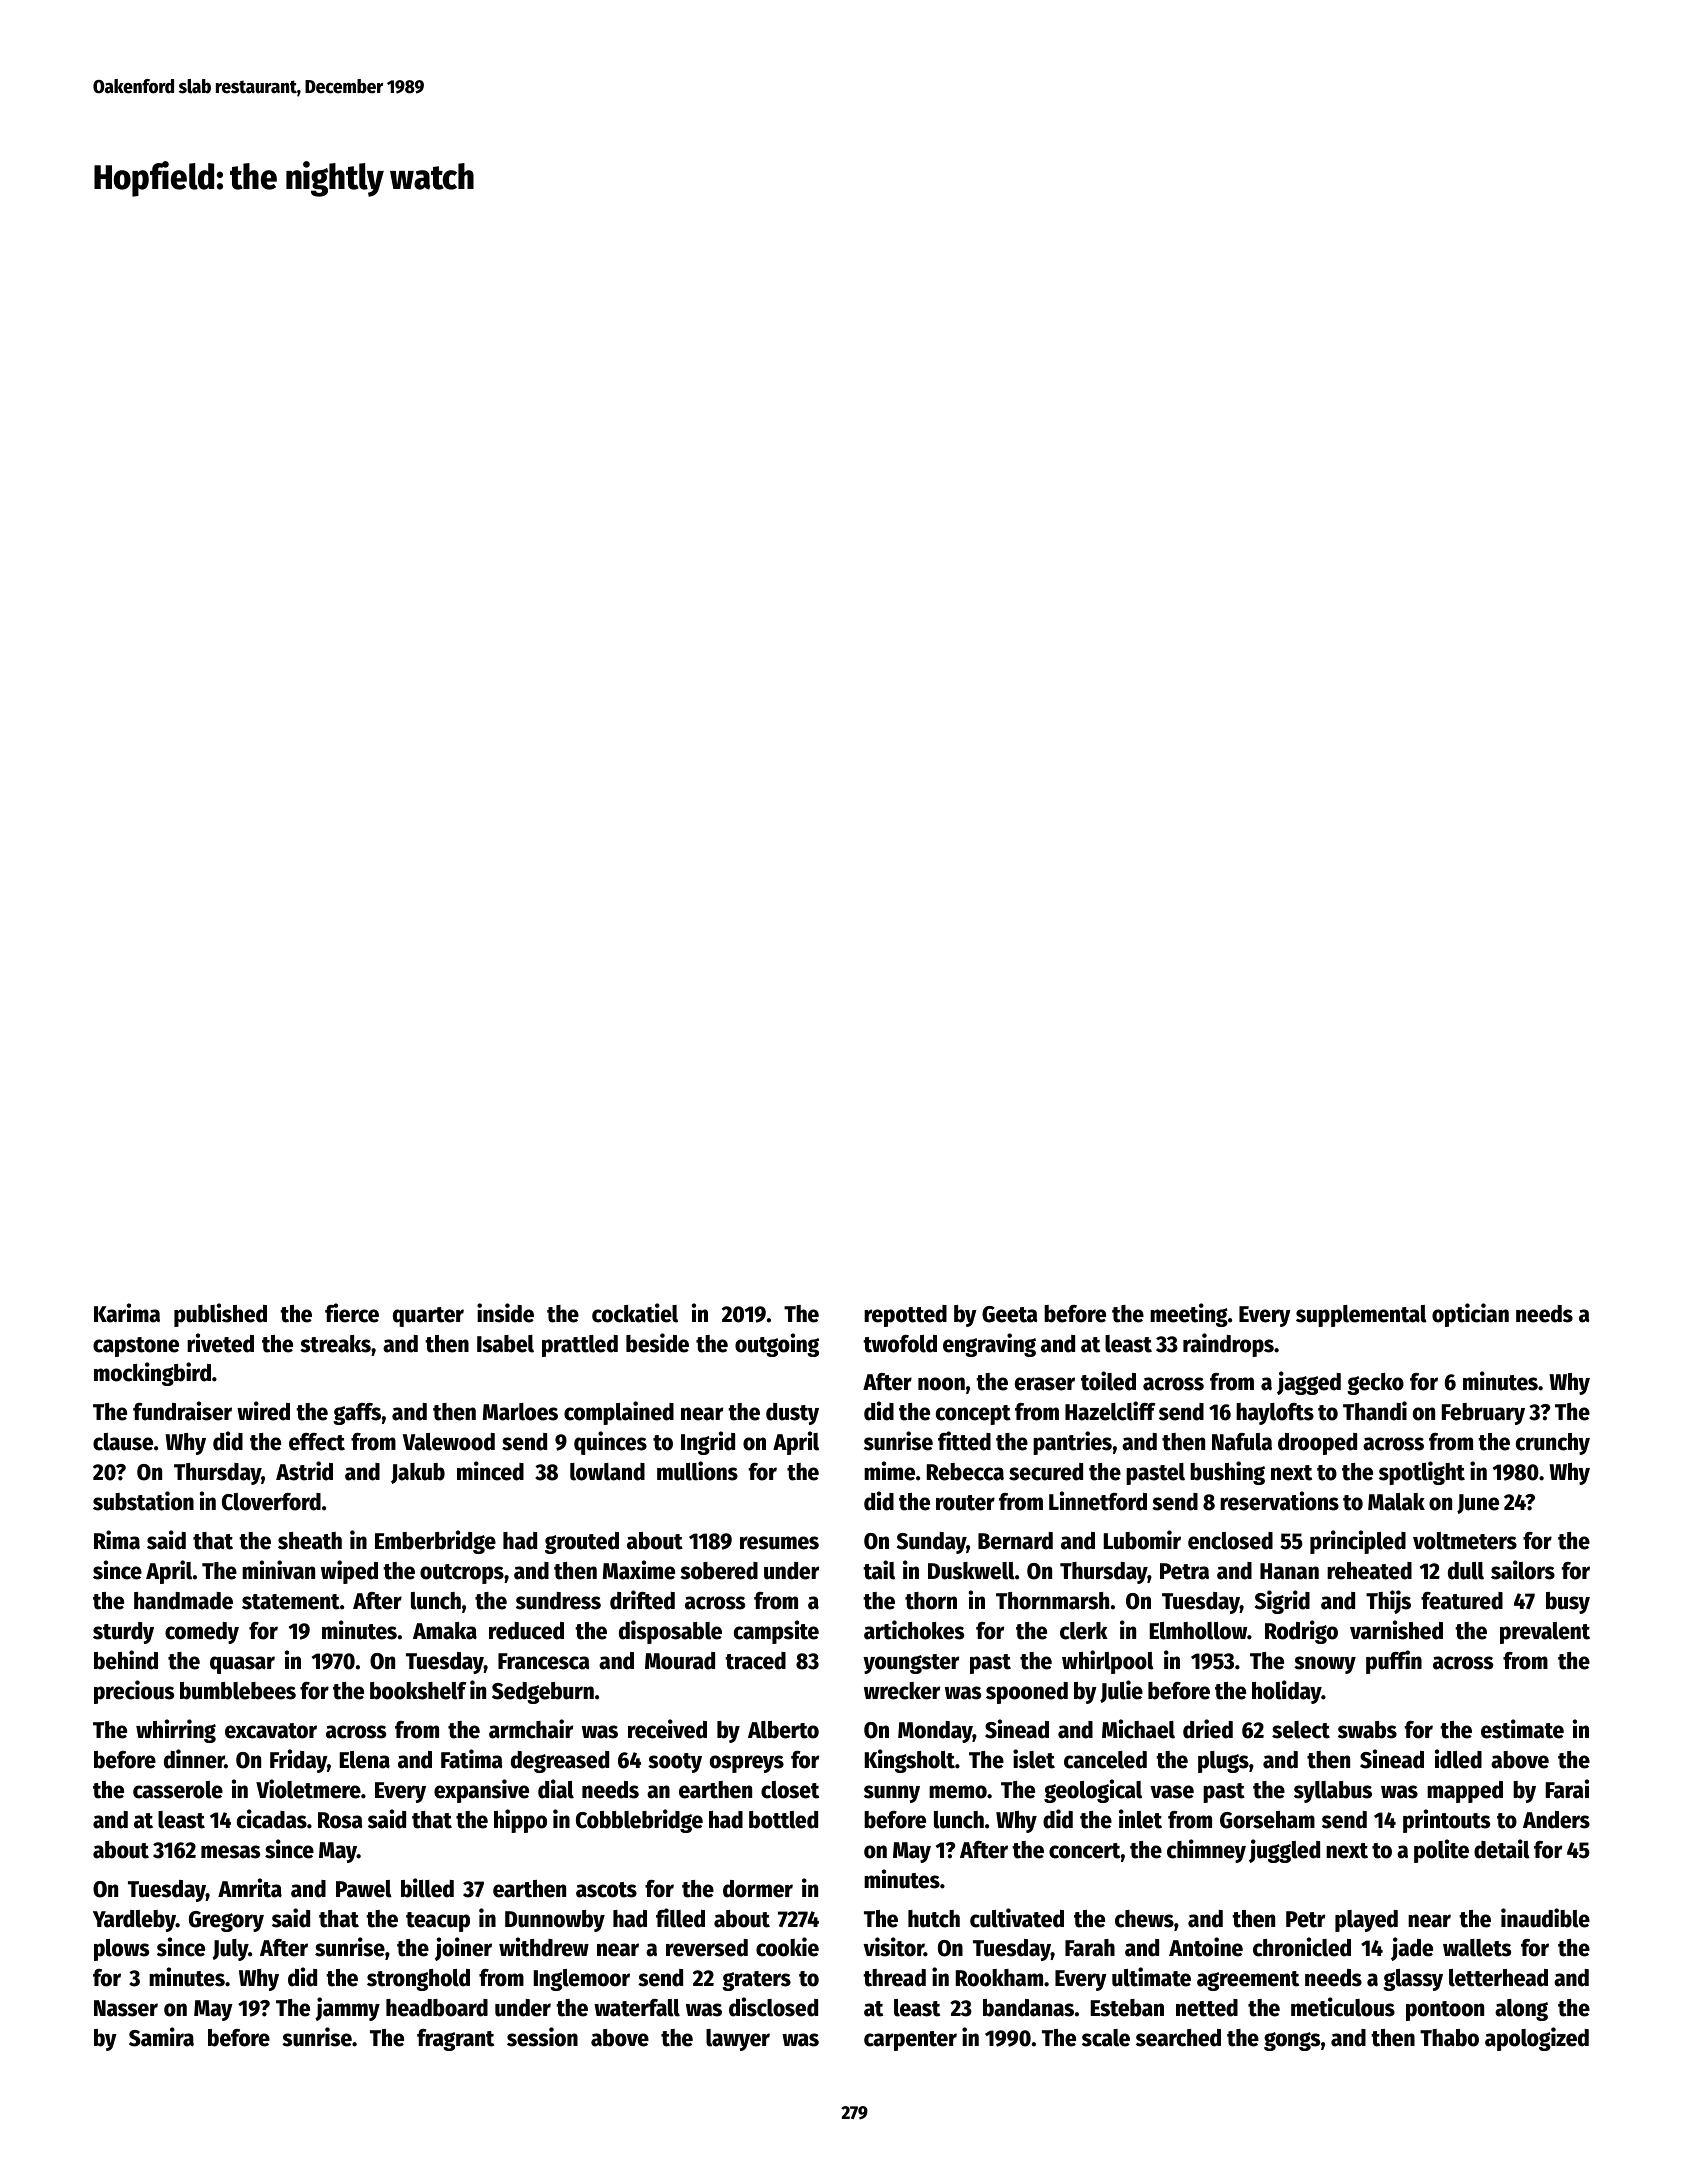 The image size is (1683, 2178). Describe the element at coordinates (352, 1313) in the image. I see `fierce` at that location.
